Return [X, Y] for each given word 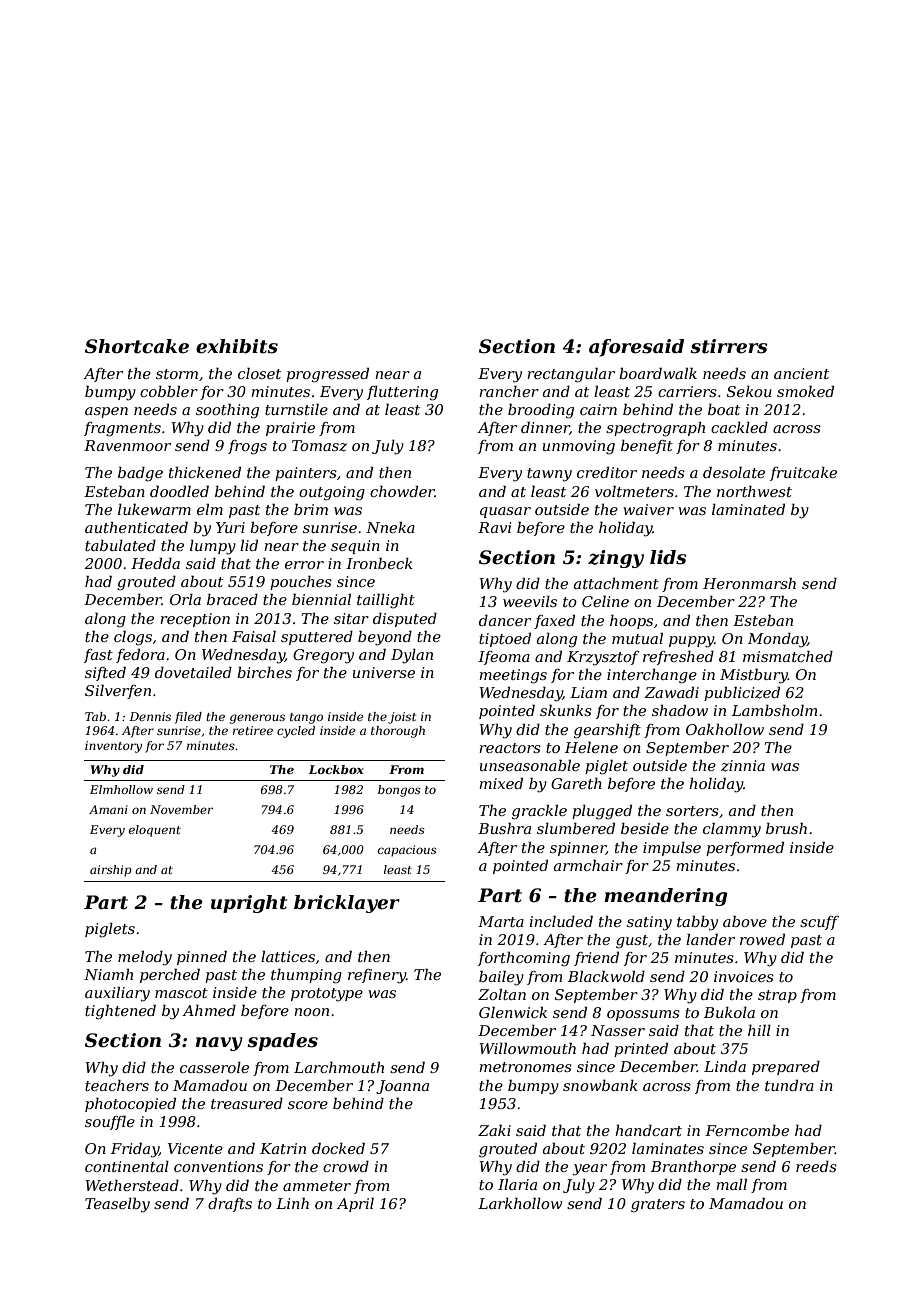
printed [641, 1050]
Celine [605, 601]
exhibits [237, 346]
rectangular [571, 375]
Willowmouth [527, 1048]
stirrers [729, 346]
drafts [230, 1205]
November [181, 809]
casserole [214, 1067]
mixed [501, 783]
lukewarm [154, 509]
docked [338, 1148]
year [590, 1170]
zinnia [743, 766]
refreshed [678, 658]
